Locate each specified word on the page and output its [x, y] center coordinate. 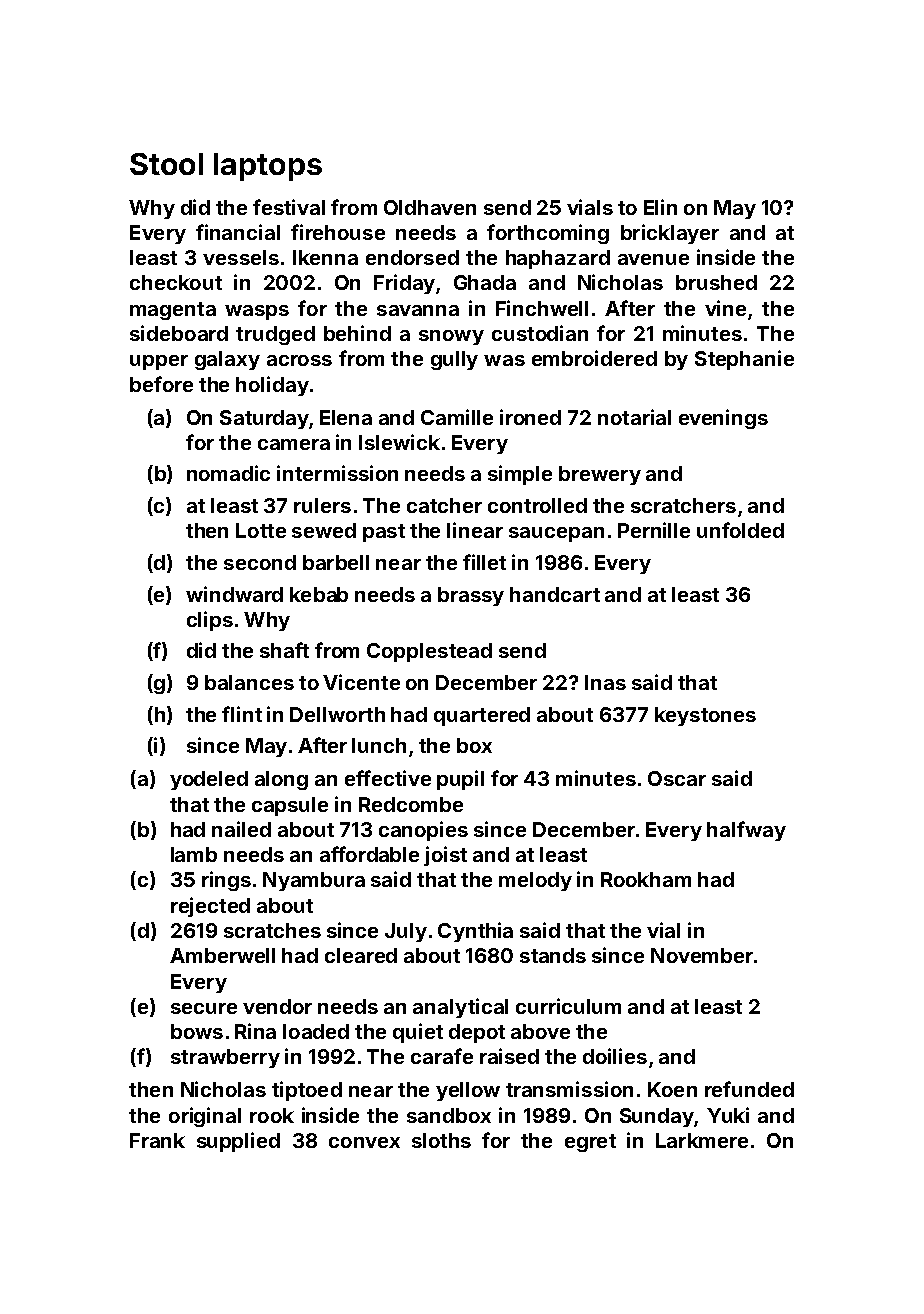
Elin [660, 207]
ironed [530, 417]
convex [364, 1142]
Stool [166, 164]
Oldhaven [430, 207]
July [406, 932]
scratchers [683, 505]
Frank [157, 1140]
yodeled [209, 780]
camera [294, 444]
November [702, 955]
